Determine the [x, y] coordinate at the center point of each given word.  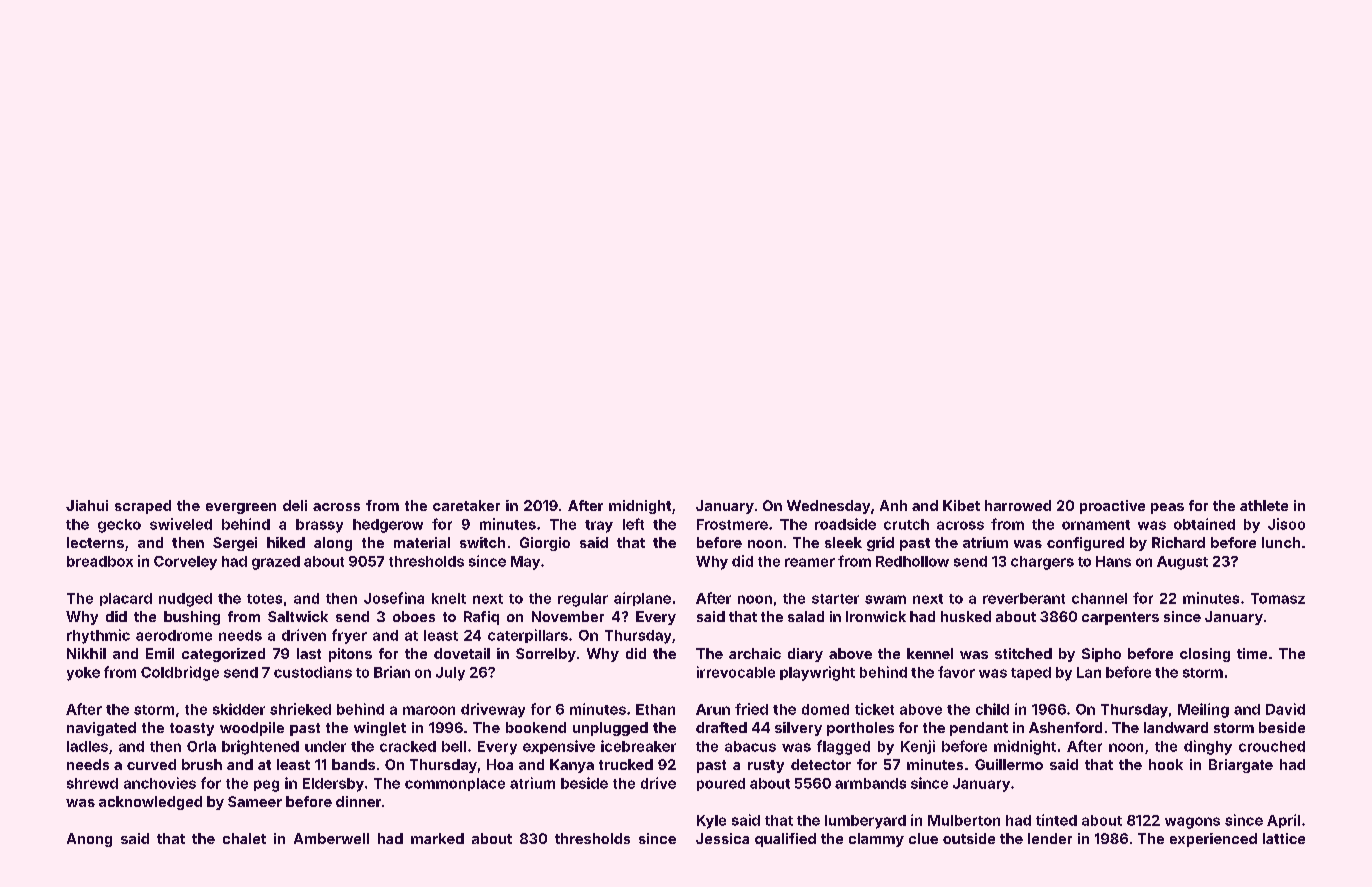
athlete [1264, 505]
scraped [143, 507]
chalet [244, 838]
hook [1166, 764]
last [309, 653]
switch [482, 542]
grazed [276, 563]
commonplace [455, 784]
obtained [1204, 524]
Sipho [1101, 655]
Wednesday [828, 507]
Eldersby [333, 785]
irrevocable [736, 672]
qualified [785, 840]
